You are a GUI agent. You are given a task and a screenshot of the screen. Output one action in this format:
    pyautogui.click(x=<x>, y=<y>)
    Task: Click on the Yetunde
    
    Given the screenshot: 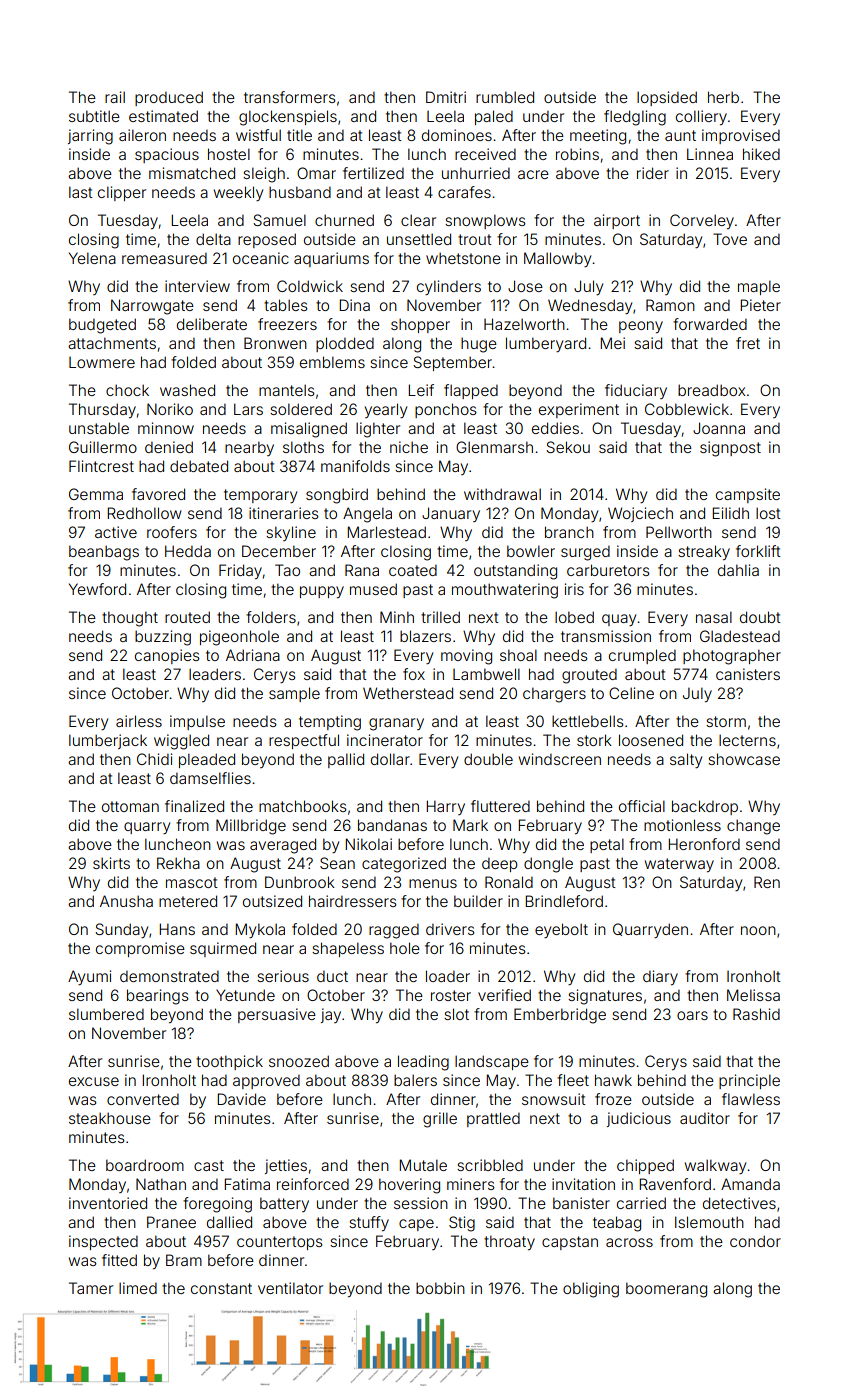 What is the action you would take?
    pyautogui.click(x=245, y=995)
